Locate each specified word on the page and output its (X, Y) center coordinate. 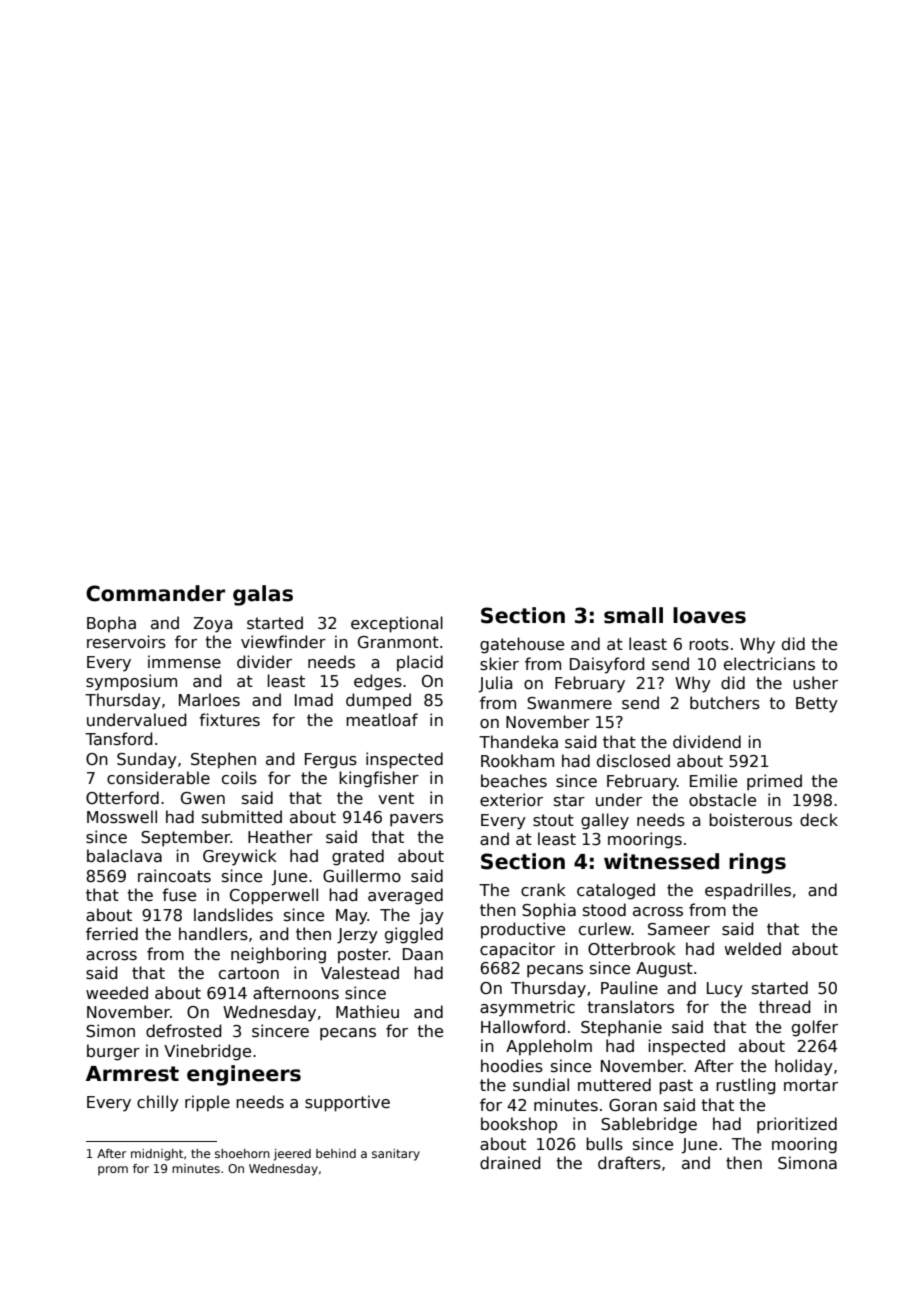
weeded (117, 992)
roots (709, 644)
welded (752, 948)
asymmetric (527, 1008)
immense (184, 661)
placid (420, 663)
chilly (158, 1103)
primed (774, 782)
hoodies (512, 1066)
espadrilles (748, 891)
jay (431, 916)
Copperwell (274, 896)
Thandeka (518, 742)
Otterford (122, 797)
